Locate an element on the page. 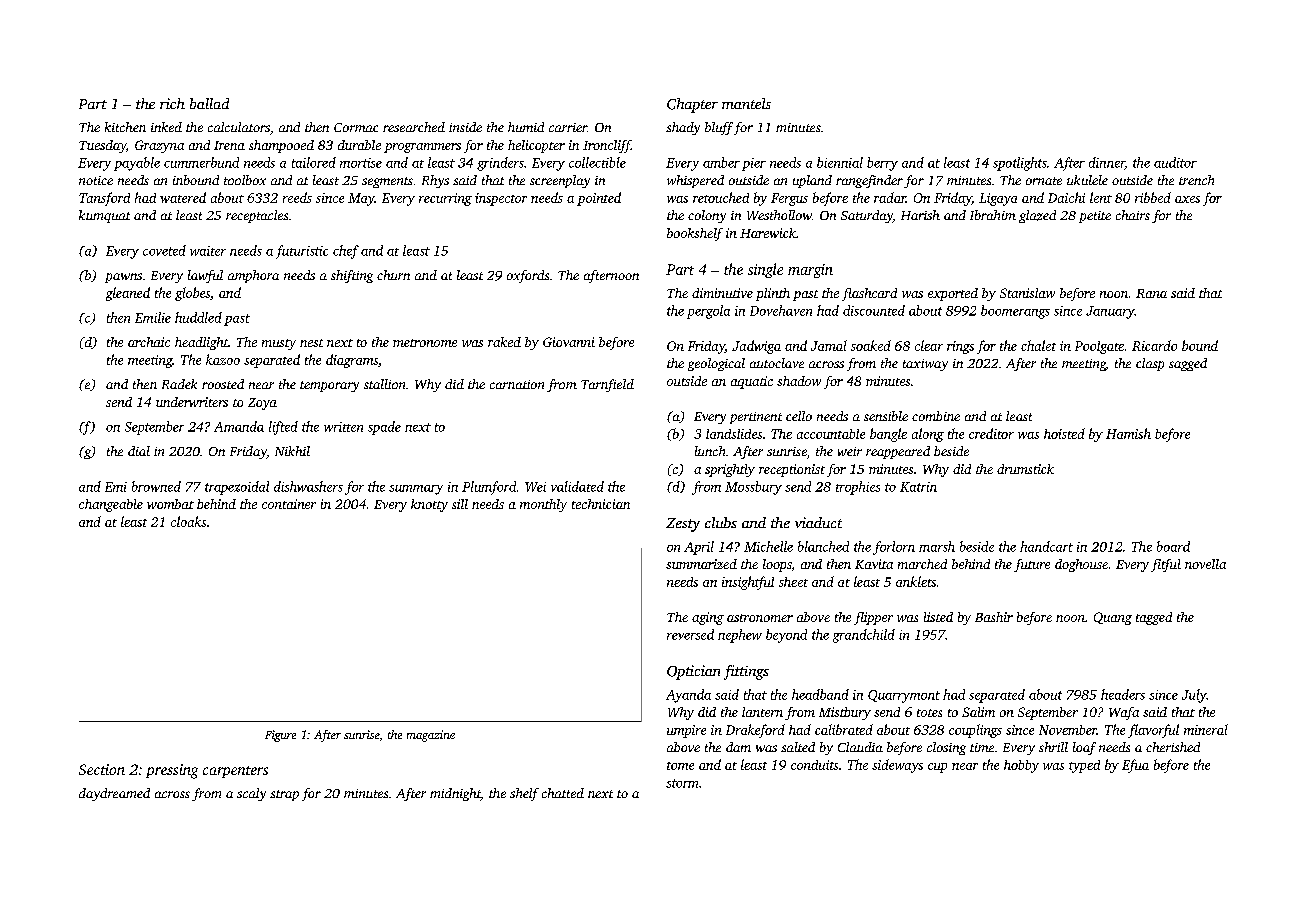 The height and width of the image is (924, 1308). rangefinder is located at coordinates (869, 181).
